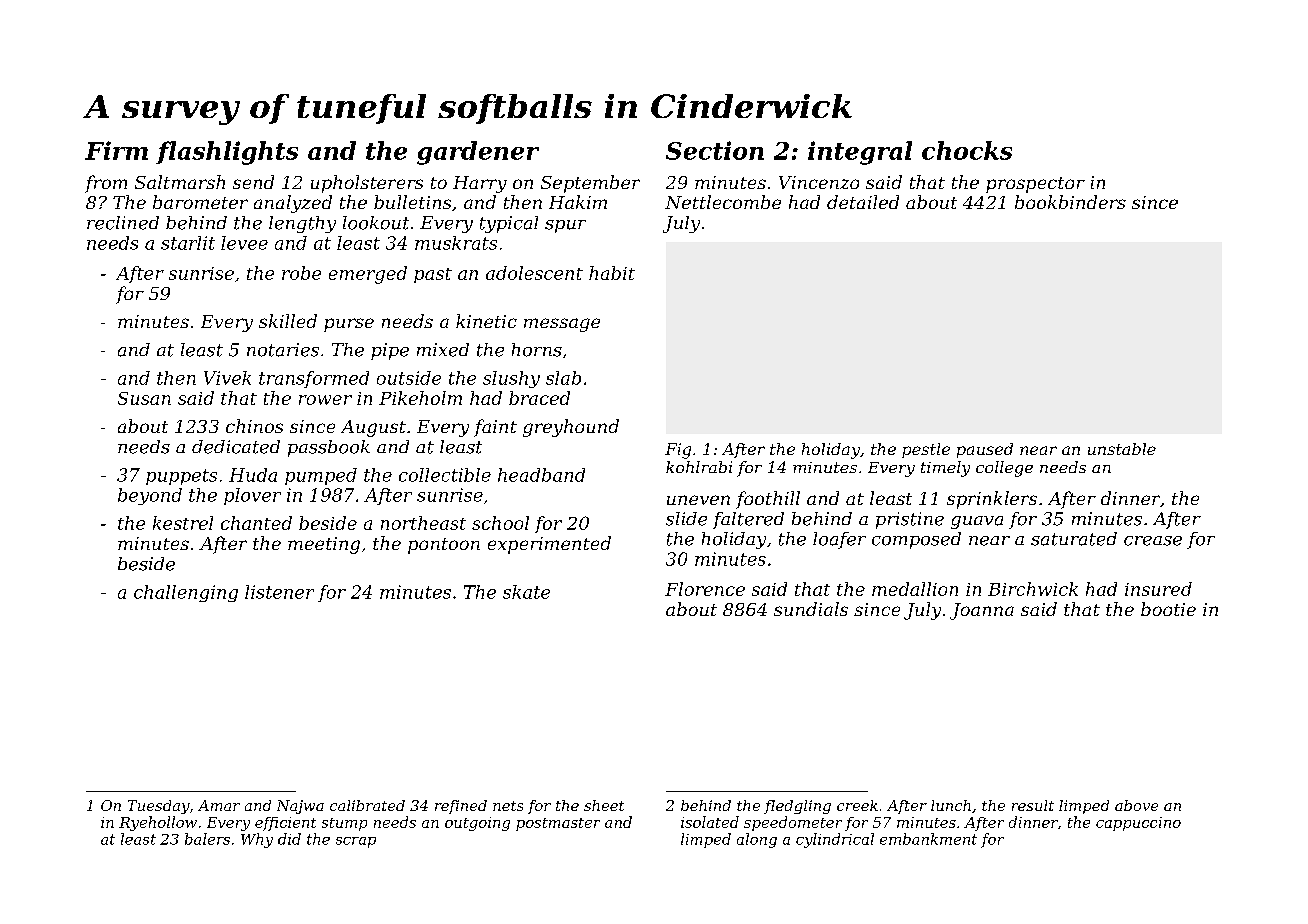  Describe the element at coordinates (686, 519) in the screenshot. I see `slide` at that location.
